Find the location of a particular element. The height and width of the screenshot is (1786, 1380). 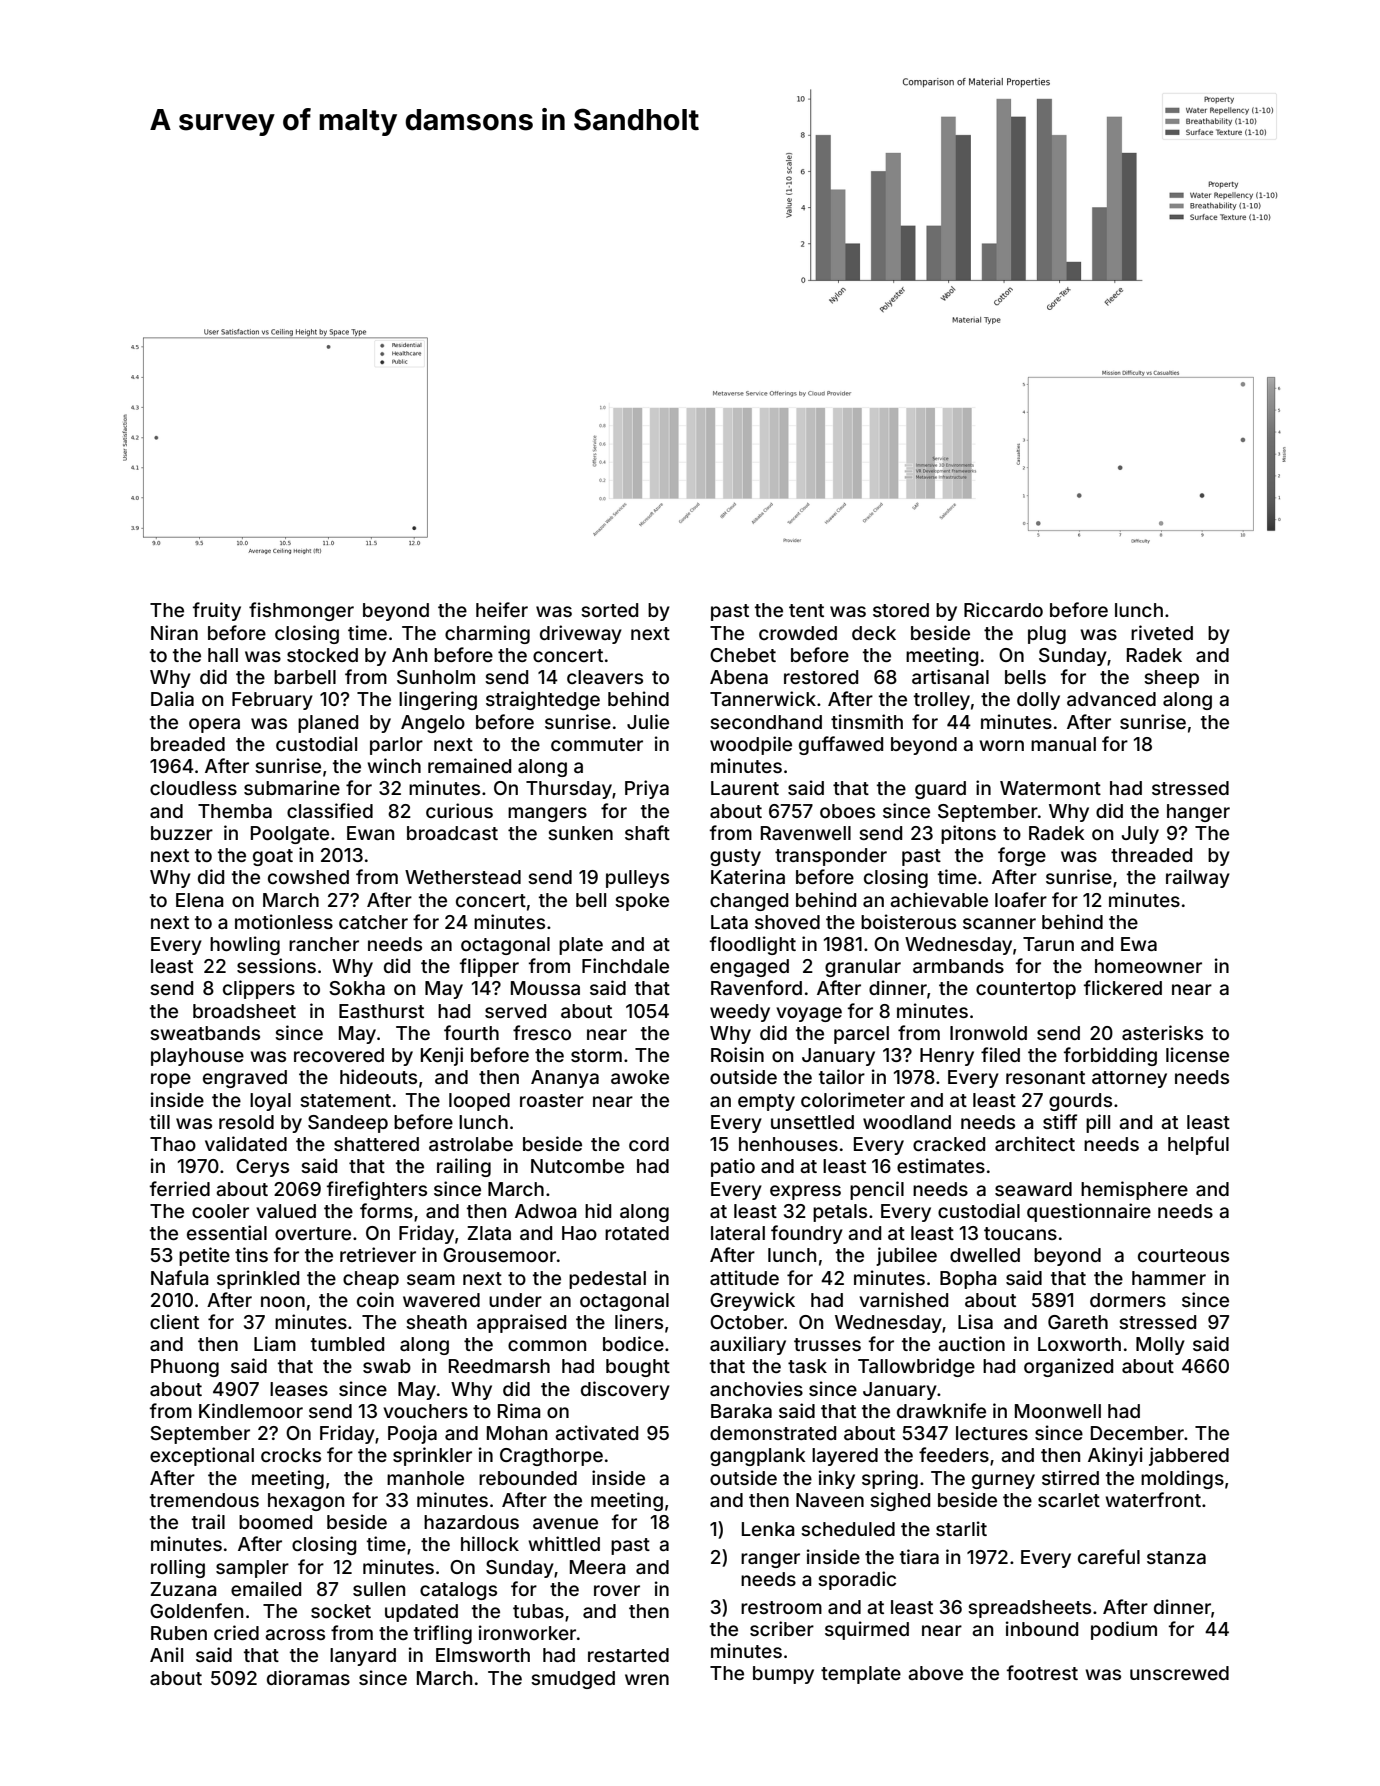

attorney is located at coordinates (1129, 1079).
